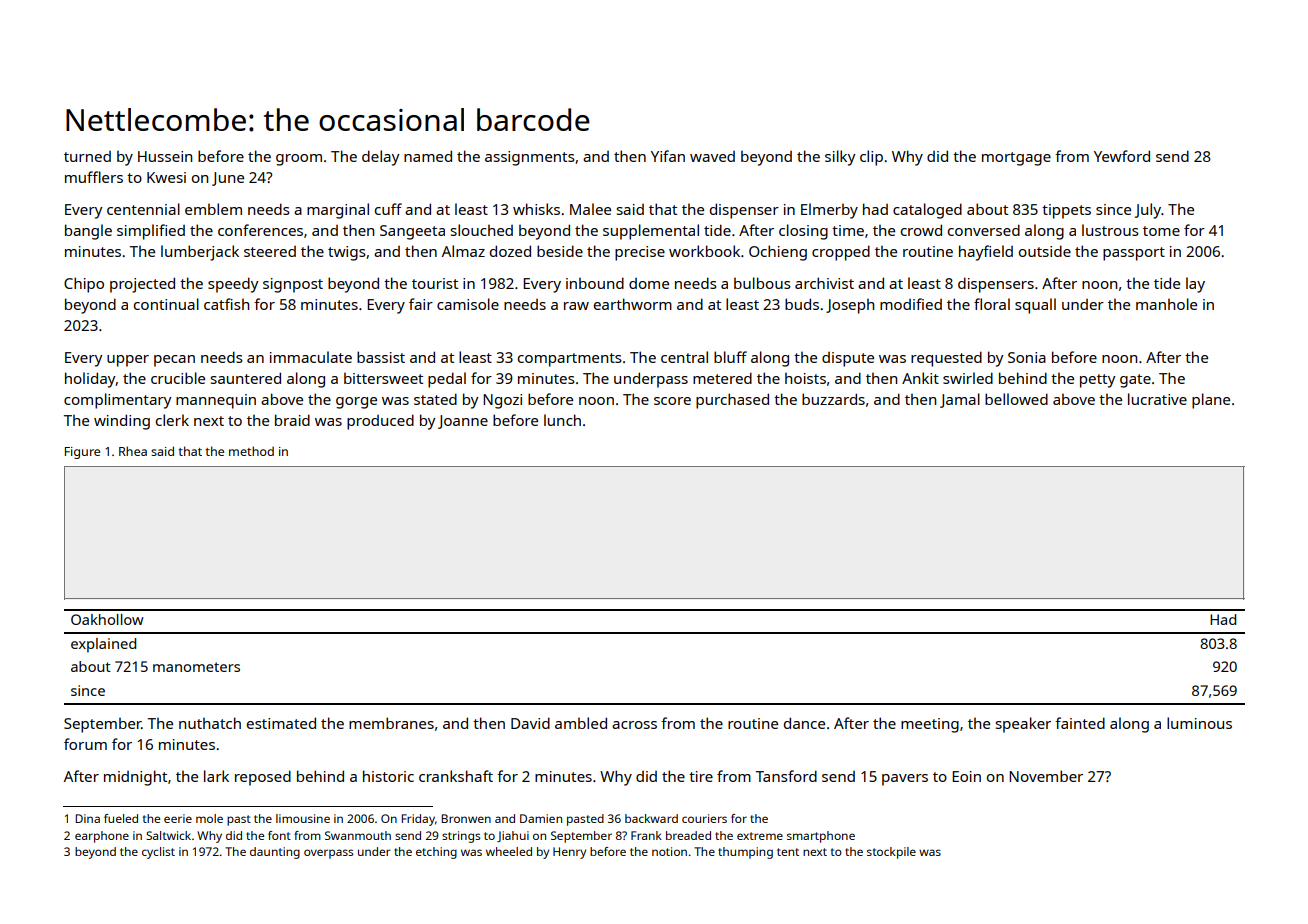 The image size is (1308, 924). I want to click on manhole, so click(1166, 304).
